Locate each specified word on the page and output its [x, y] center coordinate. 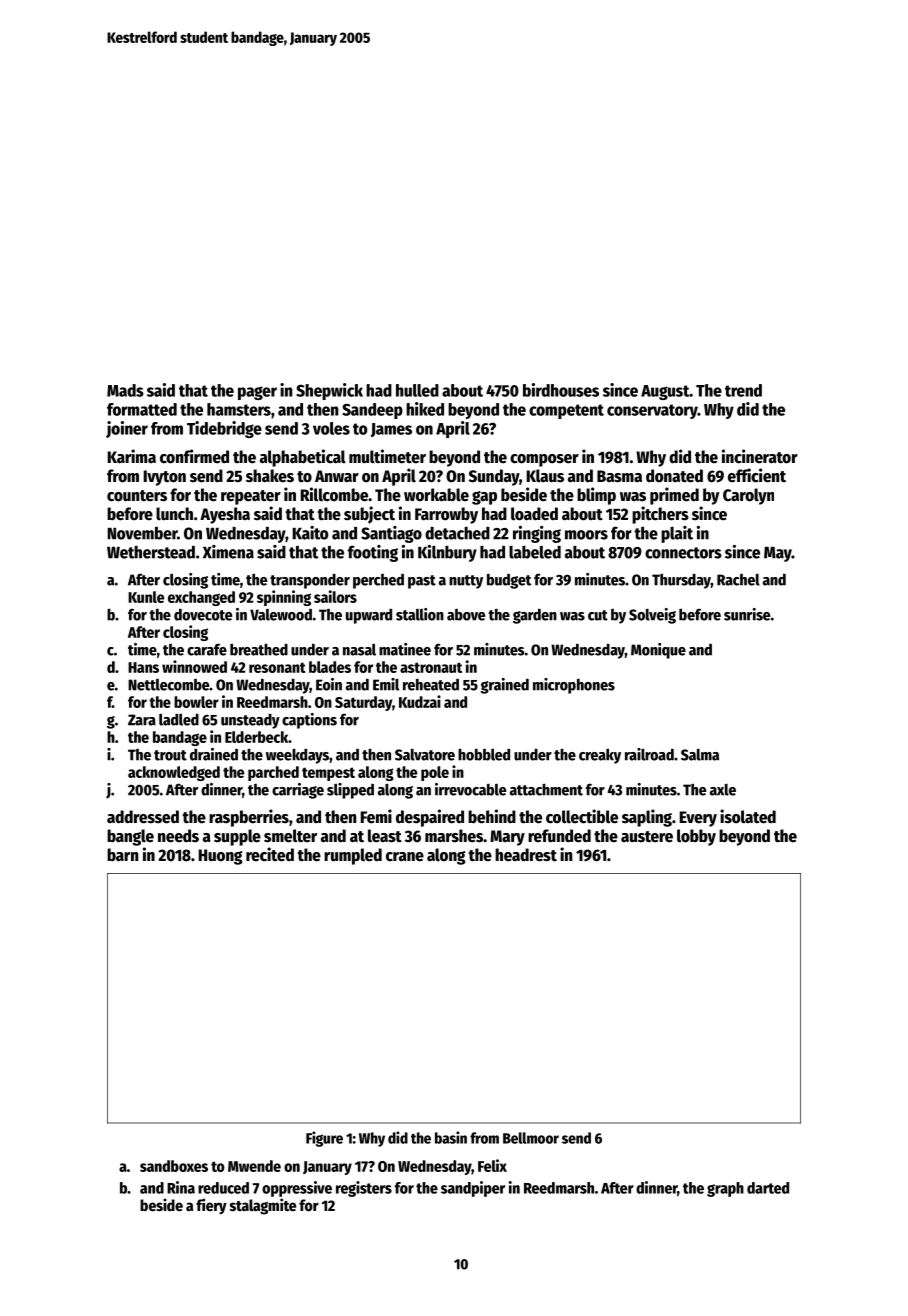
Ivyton [164, 478]
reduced [223, 1188]
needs [178, 836]
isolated [748, 816]
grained [504, 686]
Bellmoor [531, 1138]
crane [405, 857]
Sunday [494, 477]
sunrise [747, 614]
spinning [284, 598]
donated [674, 476]
